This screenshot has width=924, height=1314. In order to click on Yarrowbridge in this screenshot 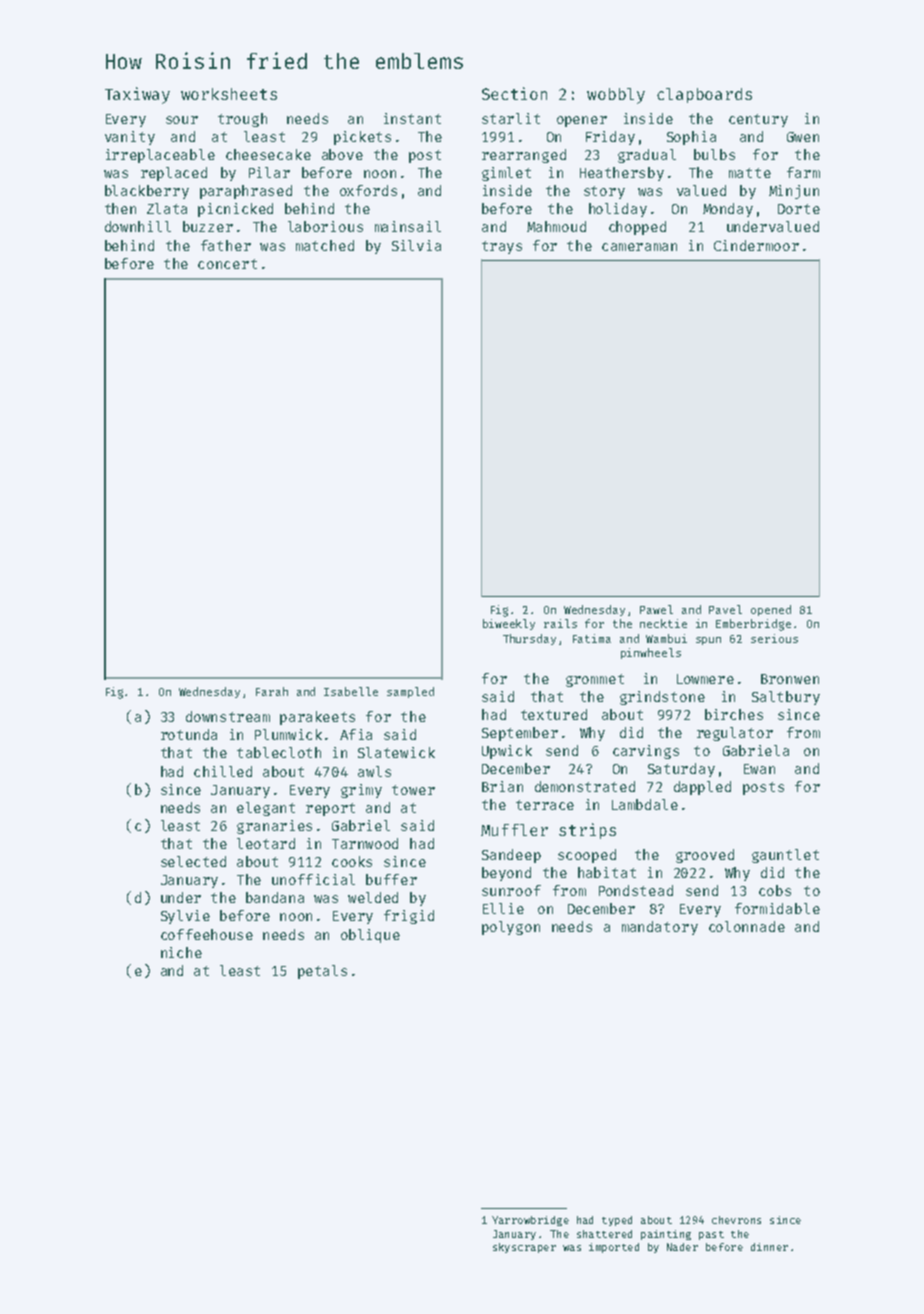, I will do `click(530, 1221)`.
